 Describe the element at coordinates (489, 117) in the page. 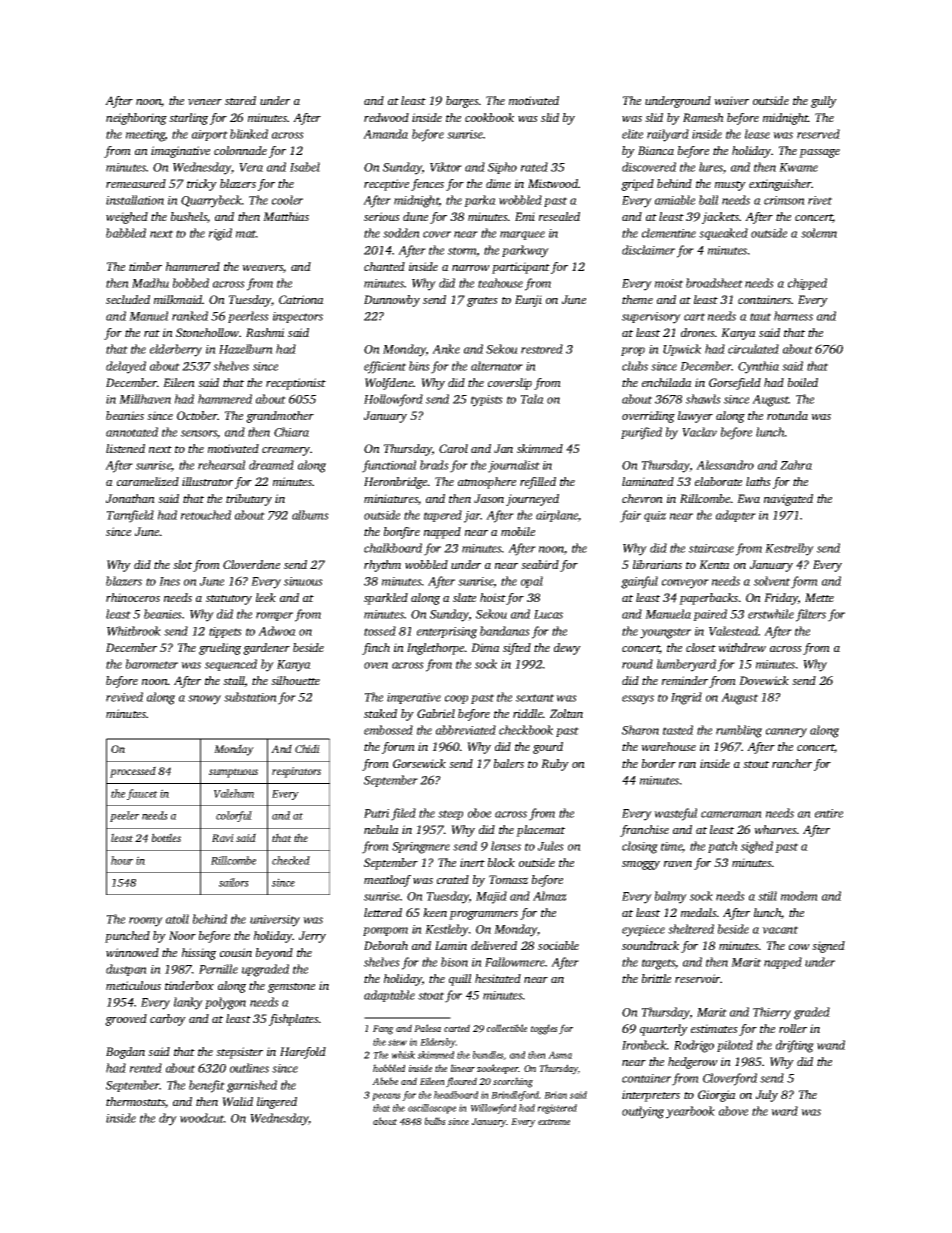

I see `cookbook` at that location.
